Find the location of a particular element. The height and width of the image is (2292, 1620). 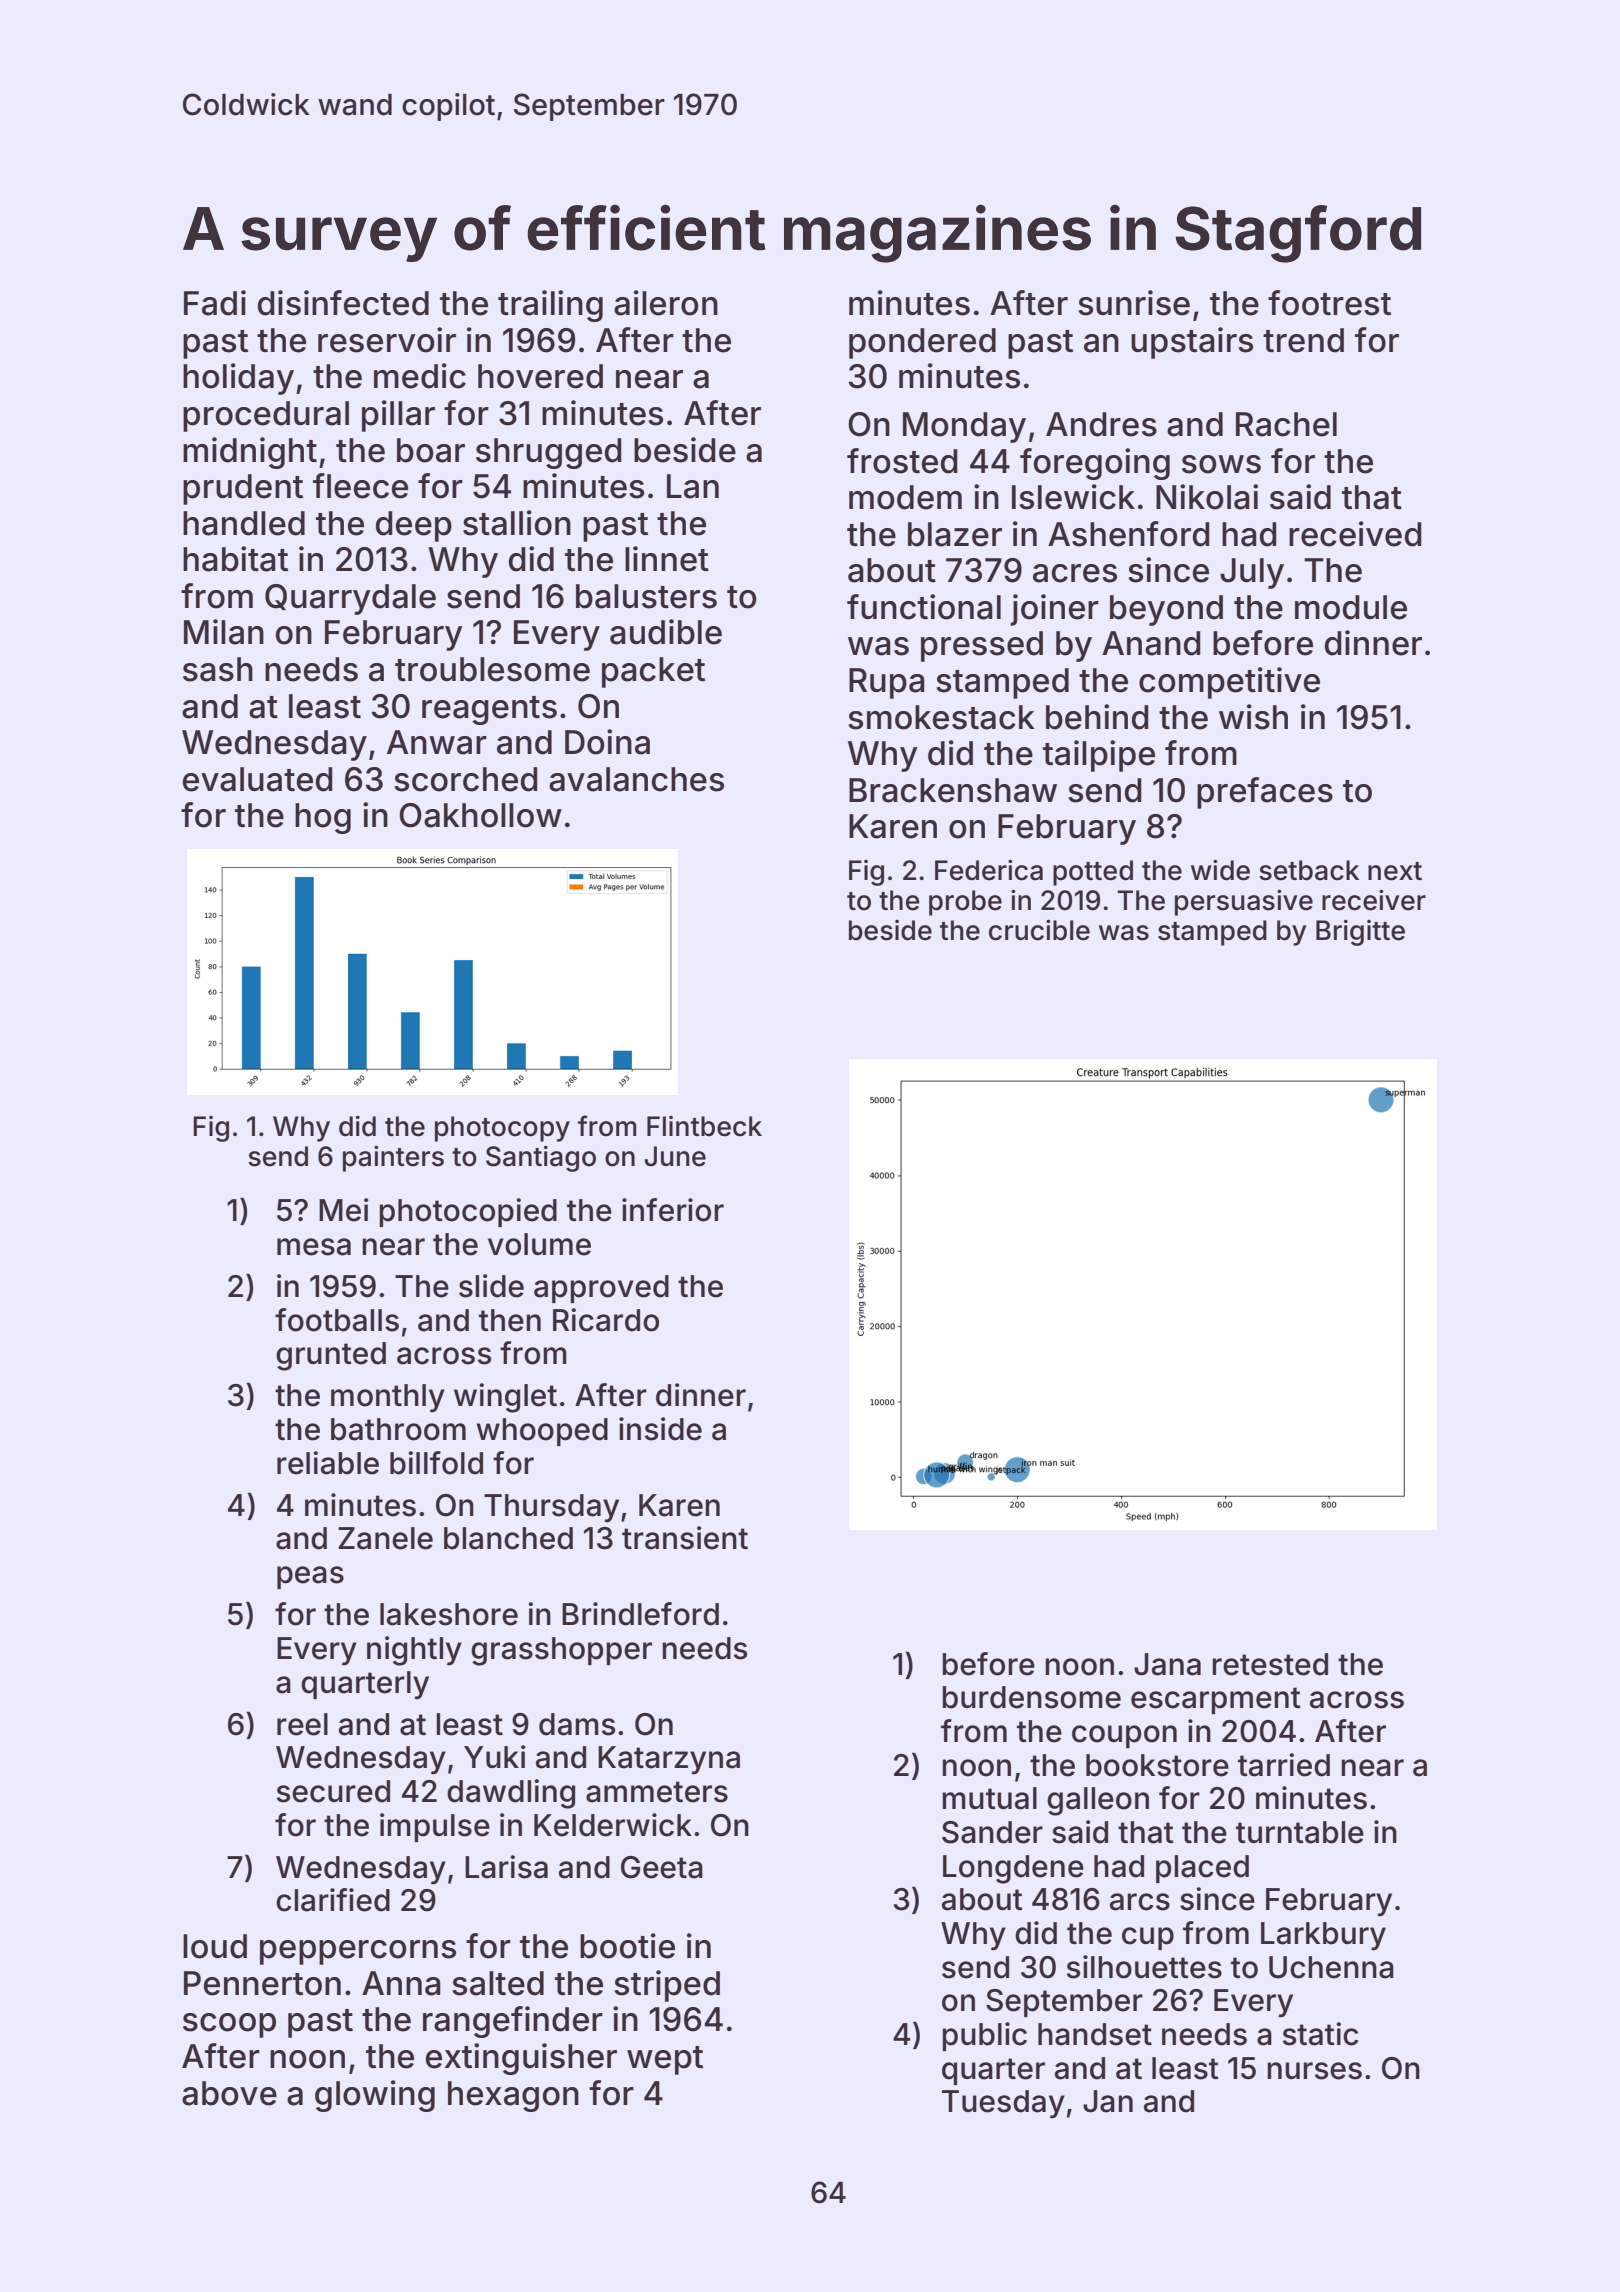

receiver is located at coordinates (1374, 900).
